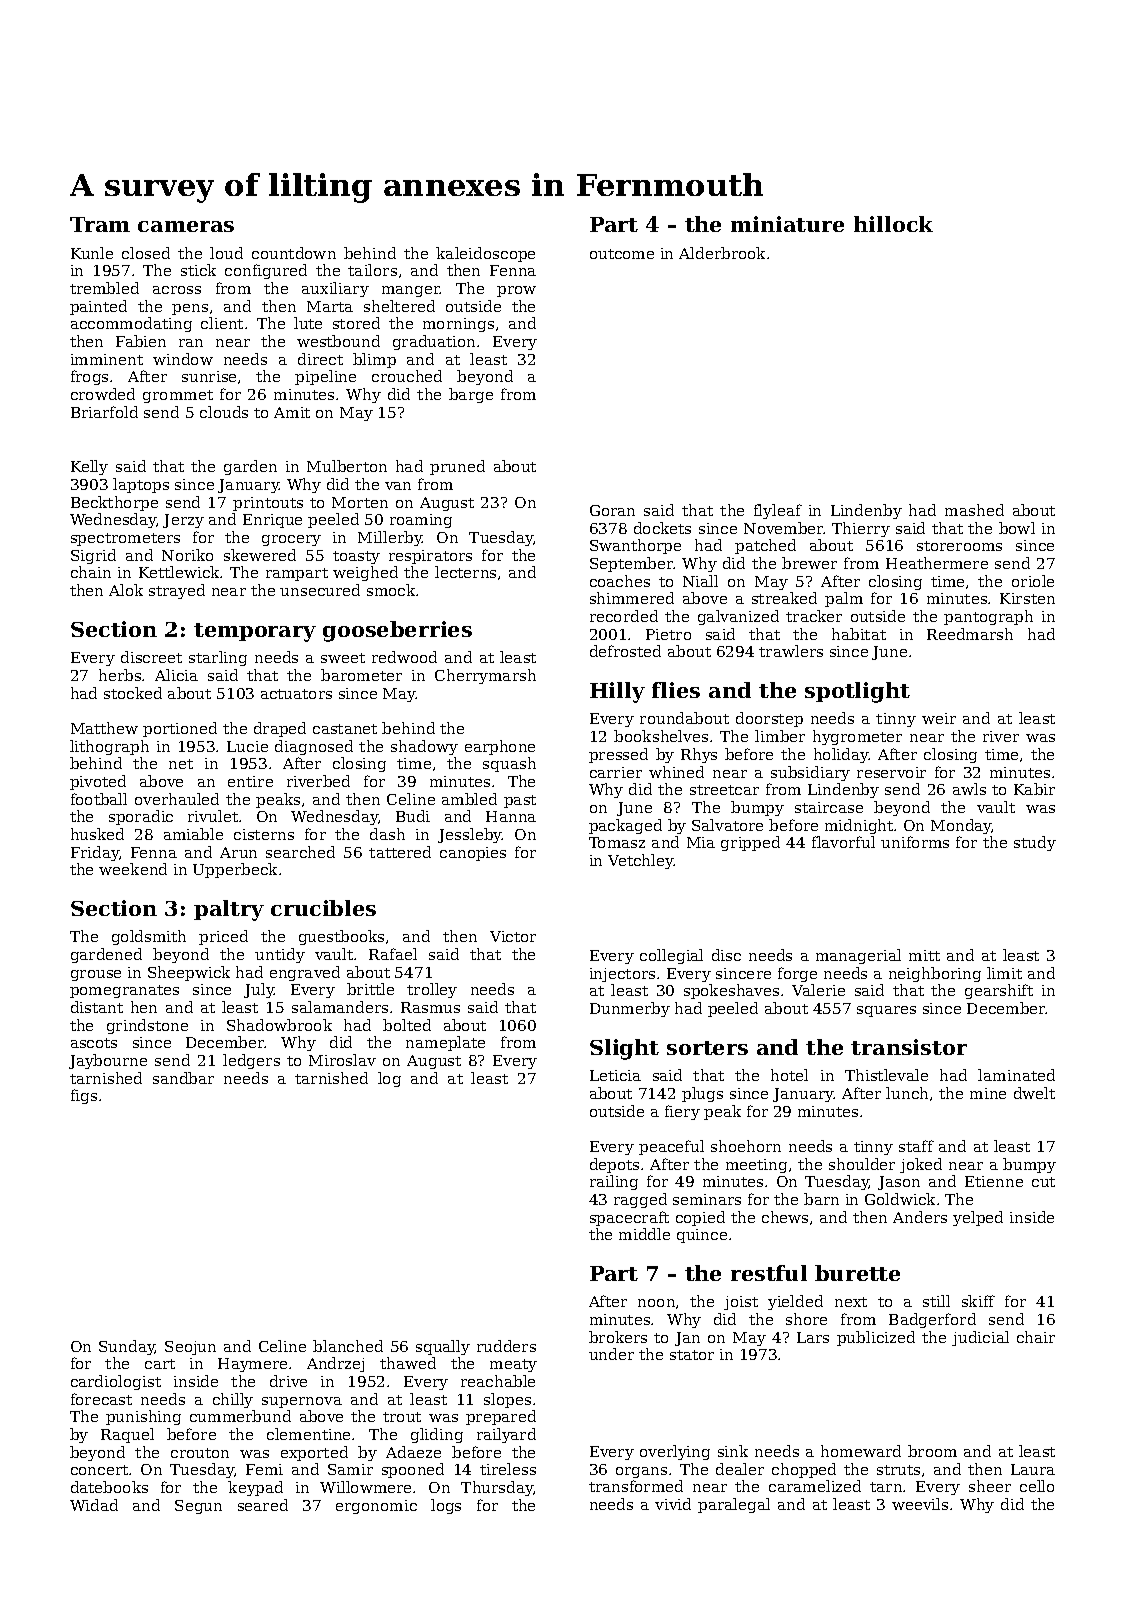 The image size is (1126, 1599). What do you see at coordinates (143, 1417) in the screenshot?
I see `punishing` at bounding box center [143, 1417].
